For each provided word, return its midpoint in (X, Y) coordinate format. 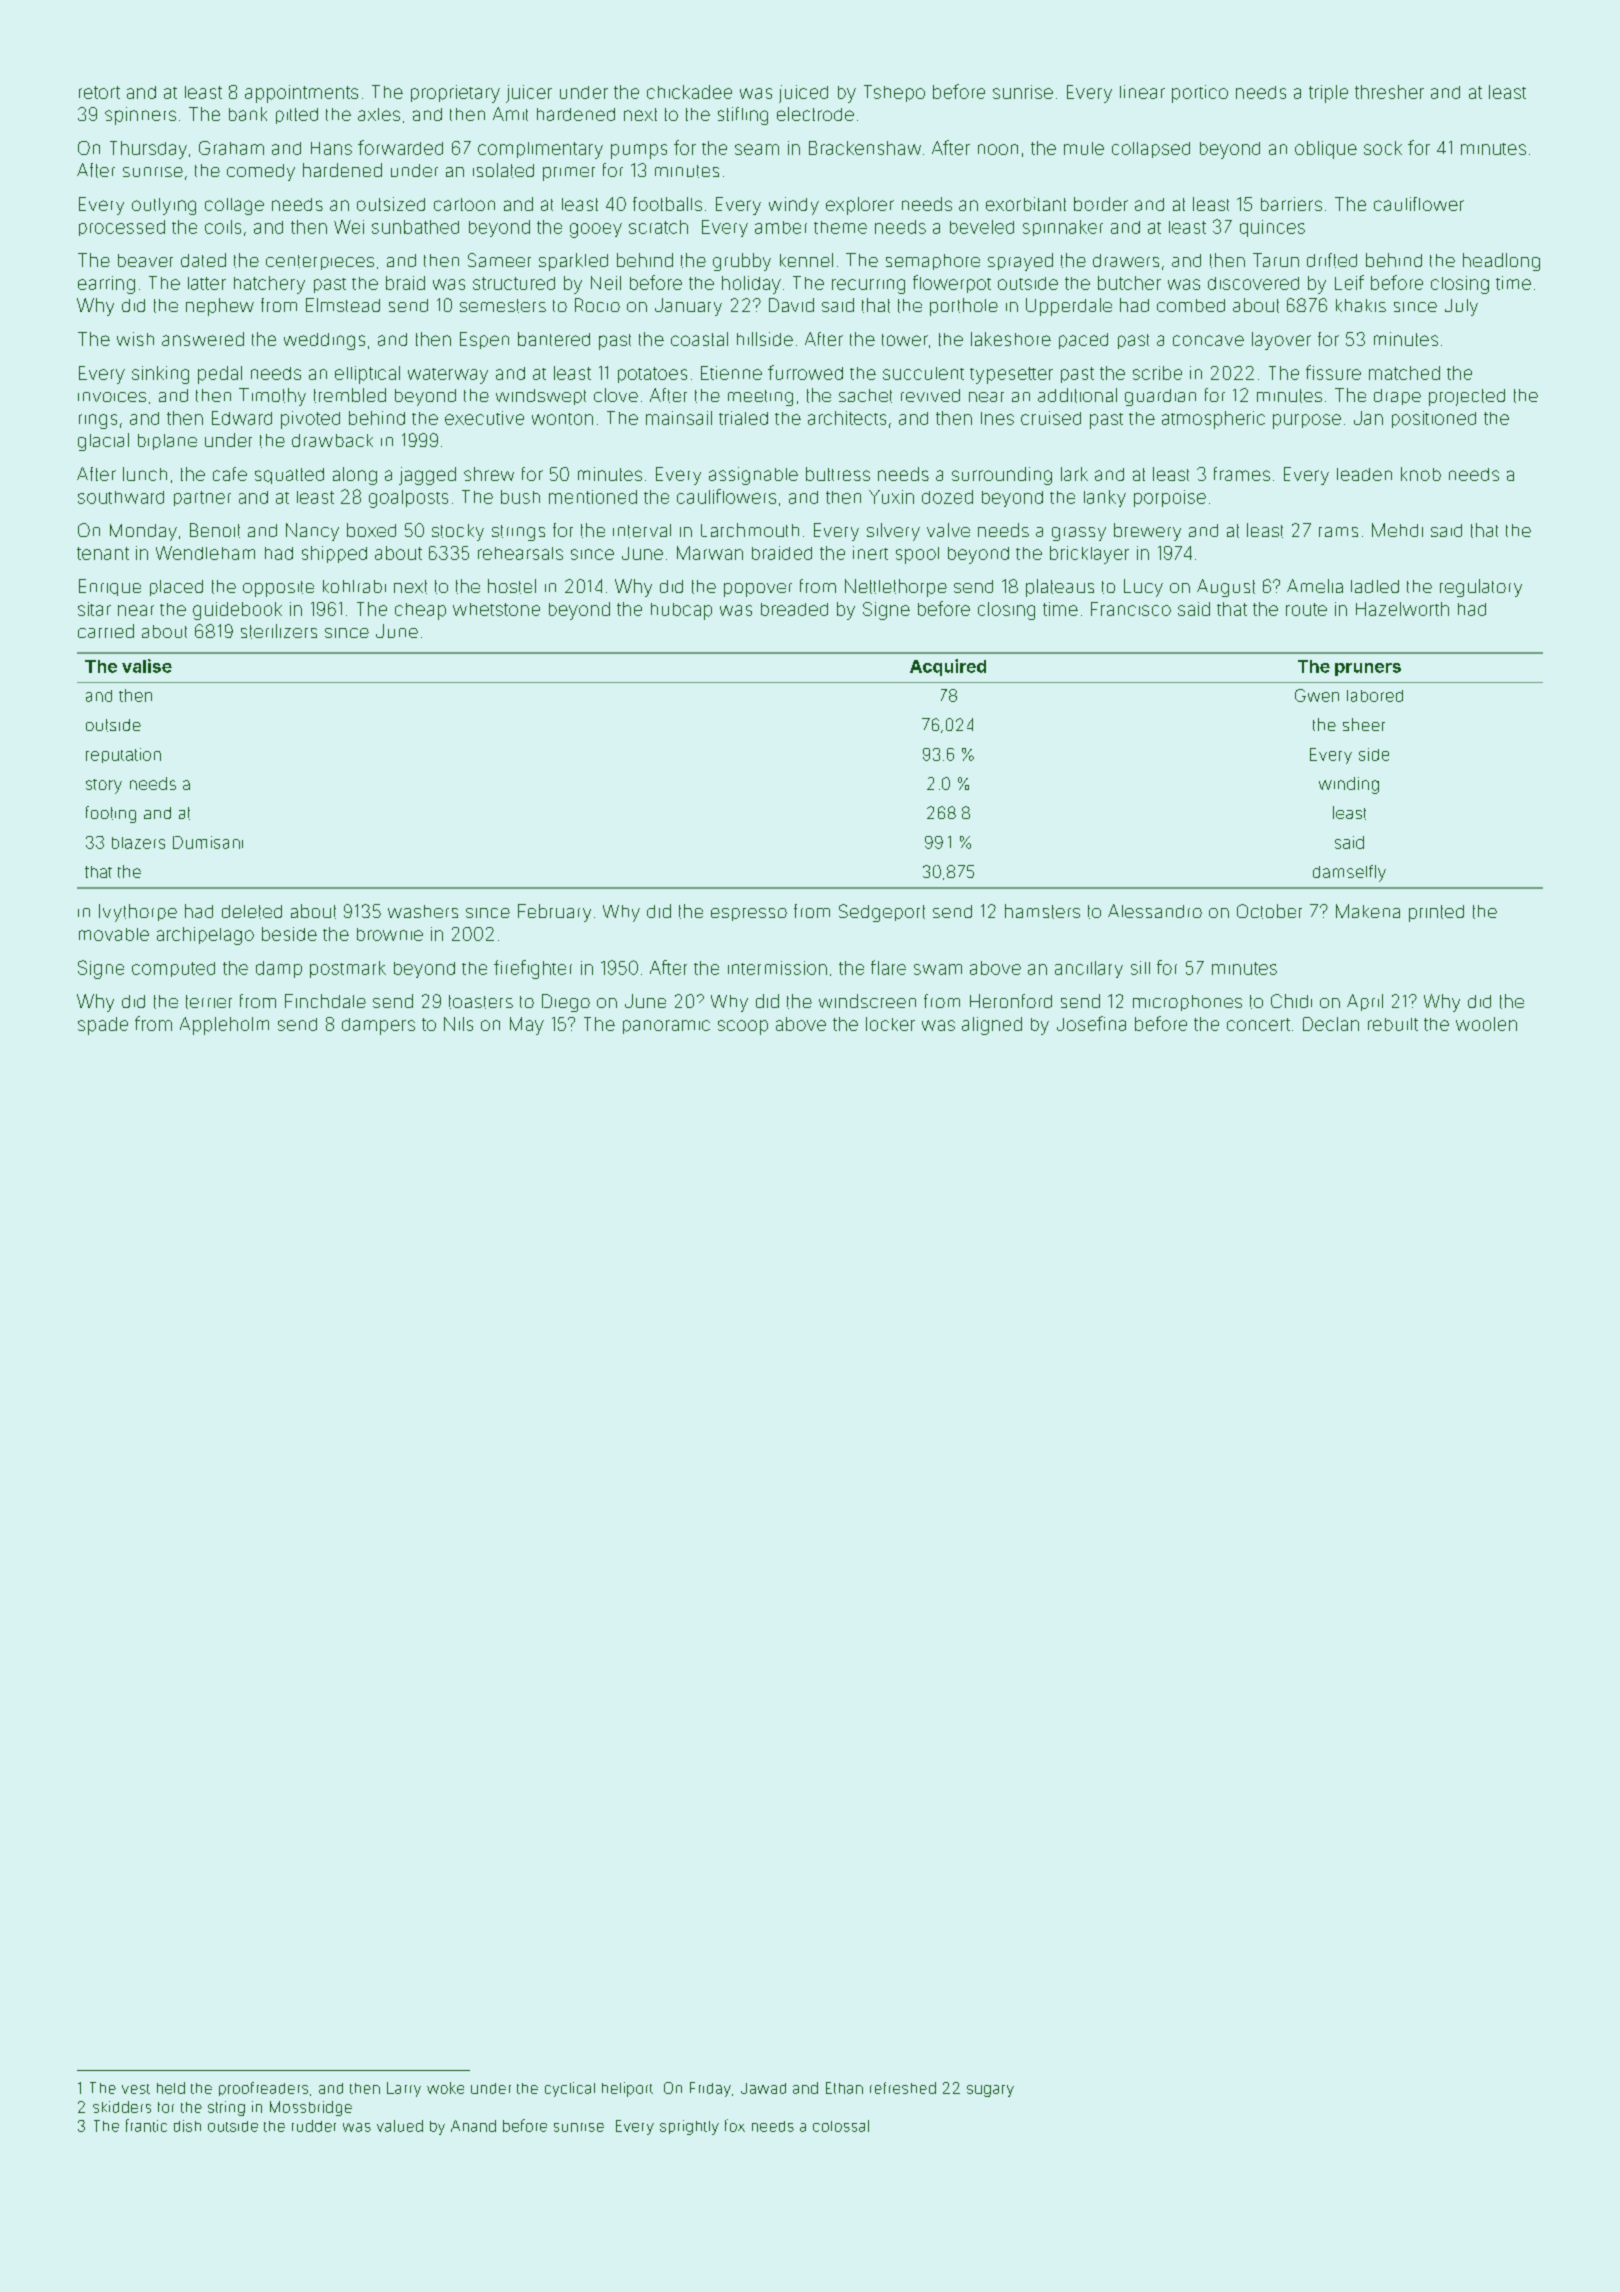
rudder (314, 2126)
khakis (1361, 305)
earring (106, 285)
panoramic (666, 1027)
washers (423, 911)
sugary (990, 2091)
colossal (841, 2126)
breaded (794, 609)
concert (1258, 1024)
